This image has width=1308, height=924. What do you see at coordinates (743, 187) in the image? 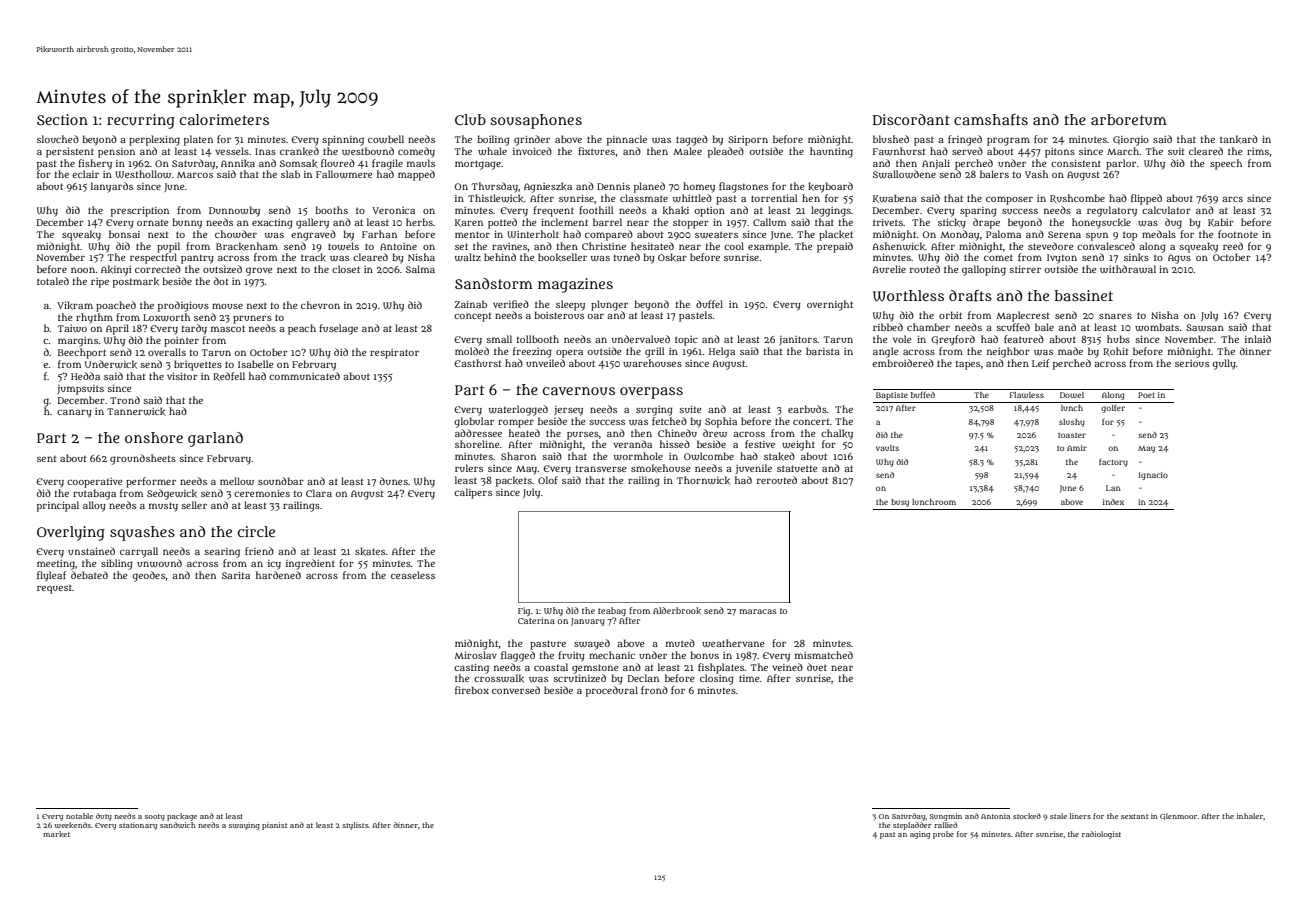
I see `flagstones` at bounding box center [743, 187].
